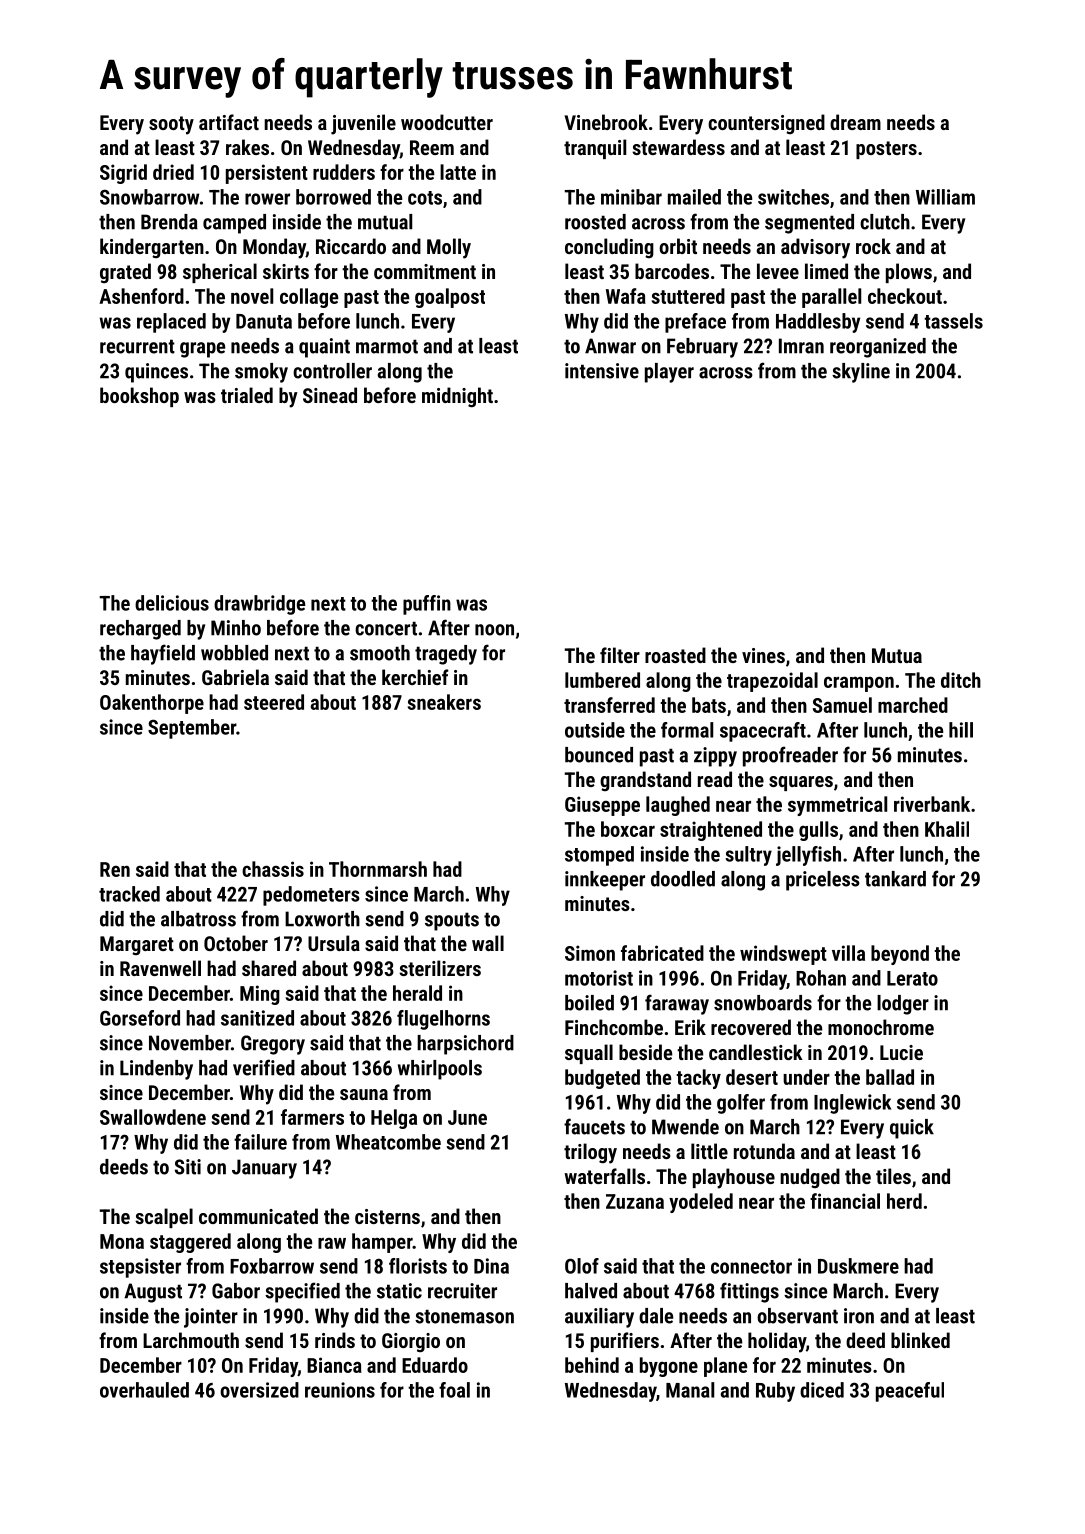  I want to click on hill, so click(961, 730).
